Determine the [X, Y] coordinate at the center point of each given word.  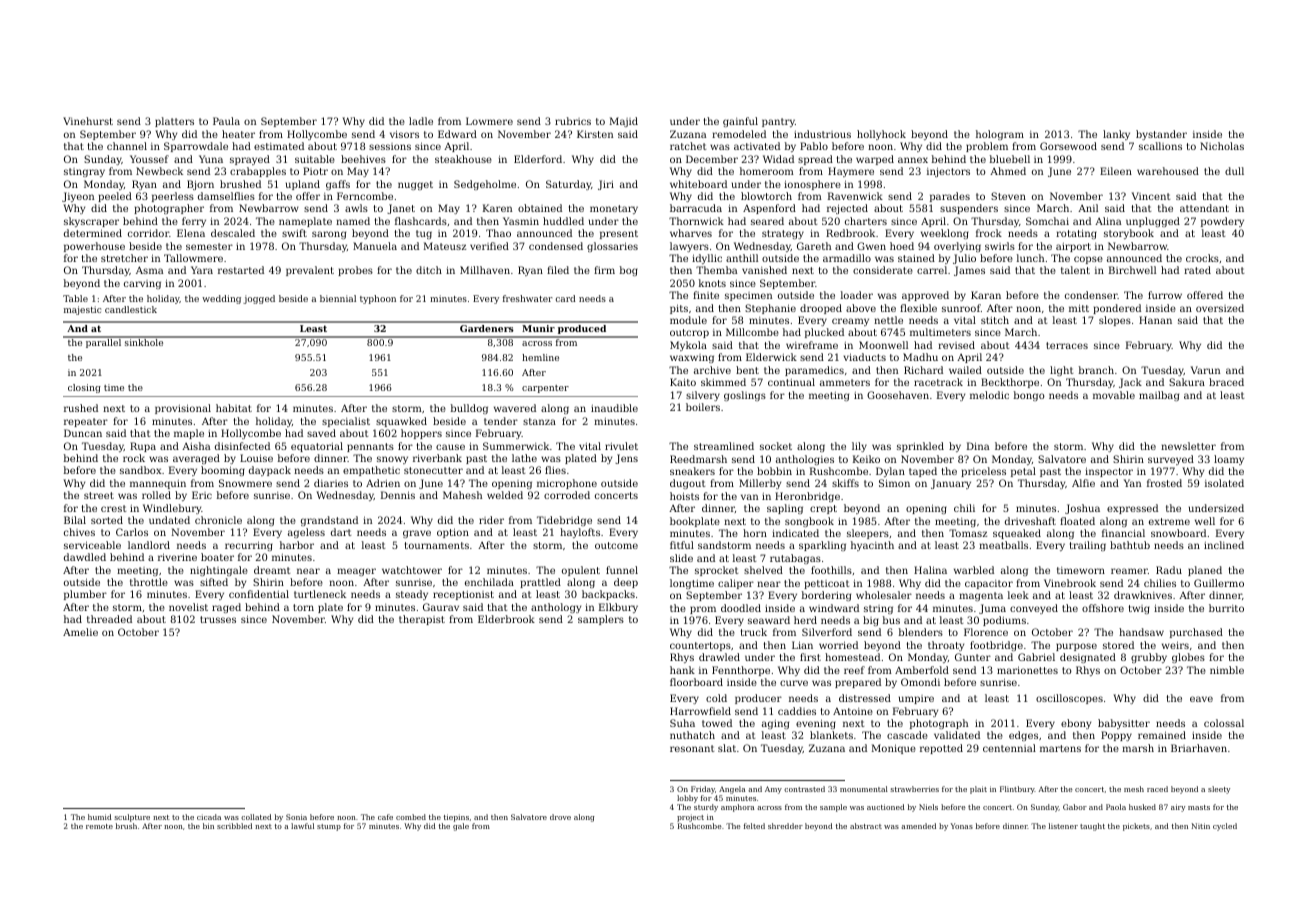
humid [100, 817]
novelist [188, 607]
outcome [616, 545]
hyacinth [872, 546]
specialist [346, 422]
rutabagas [795, 559]
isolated [1224, 483]
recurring [249, 546]
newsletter [1188, 446]
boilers [703, 407]
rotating [1076, 234]
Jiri [606, 185]
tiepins [456, 818]
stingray [84, 172]
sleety [1219, 790]
